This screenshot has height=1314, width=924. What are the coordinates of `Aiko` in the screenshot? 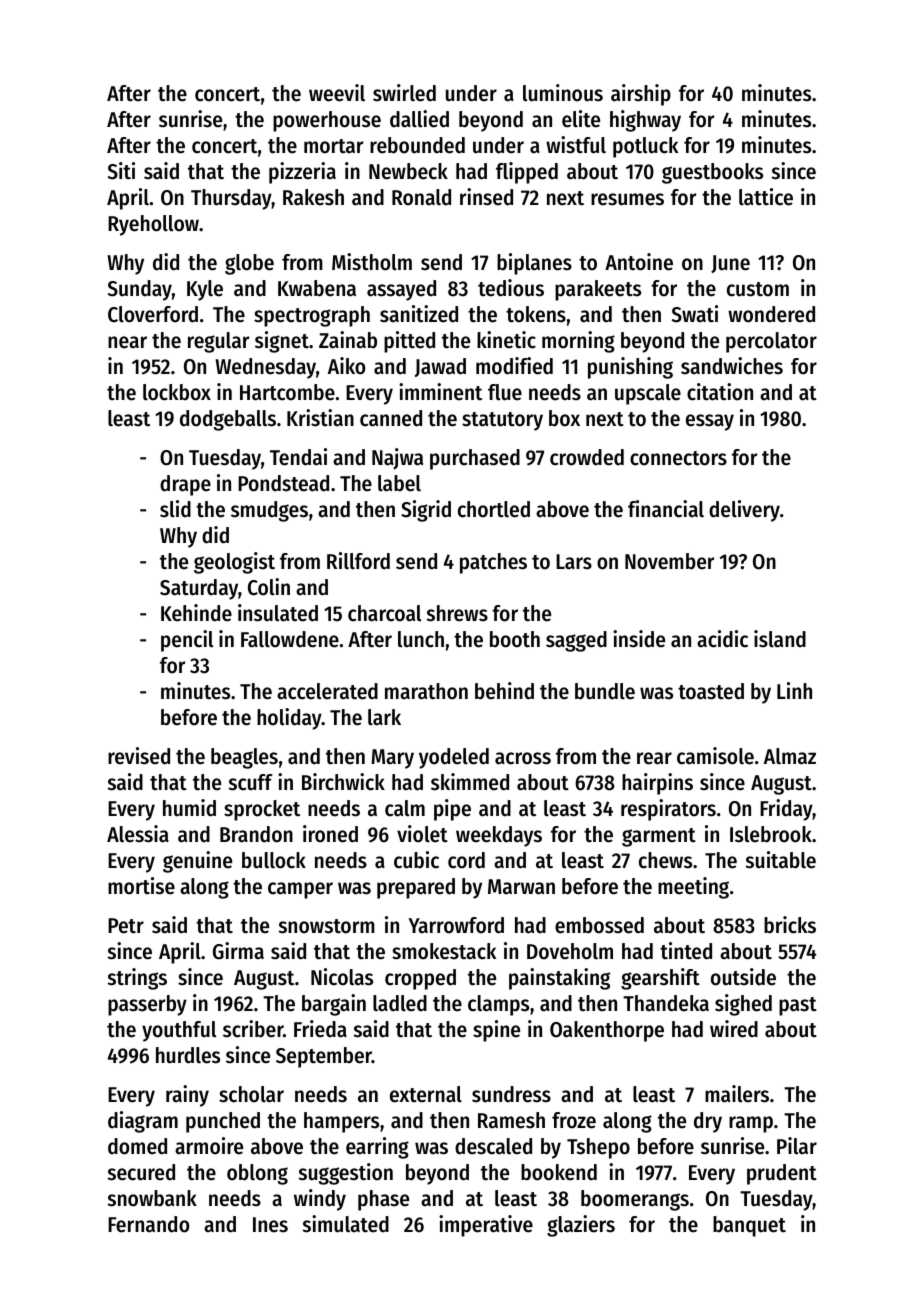 It's located at (346, 366).
